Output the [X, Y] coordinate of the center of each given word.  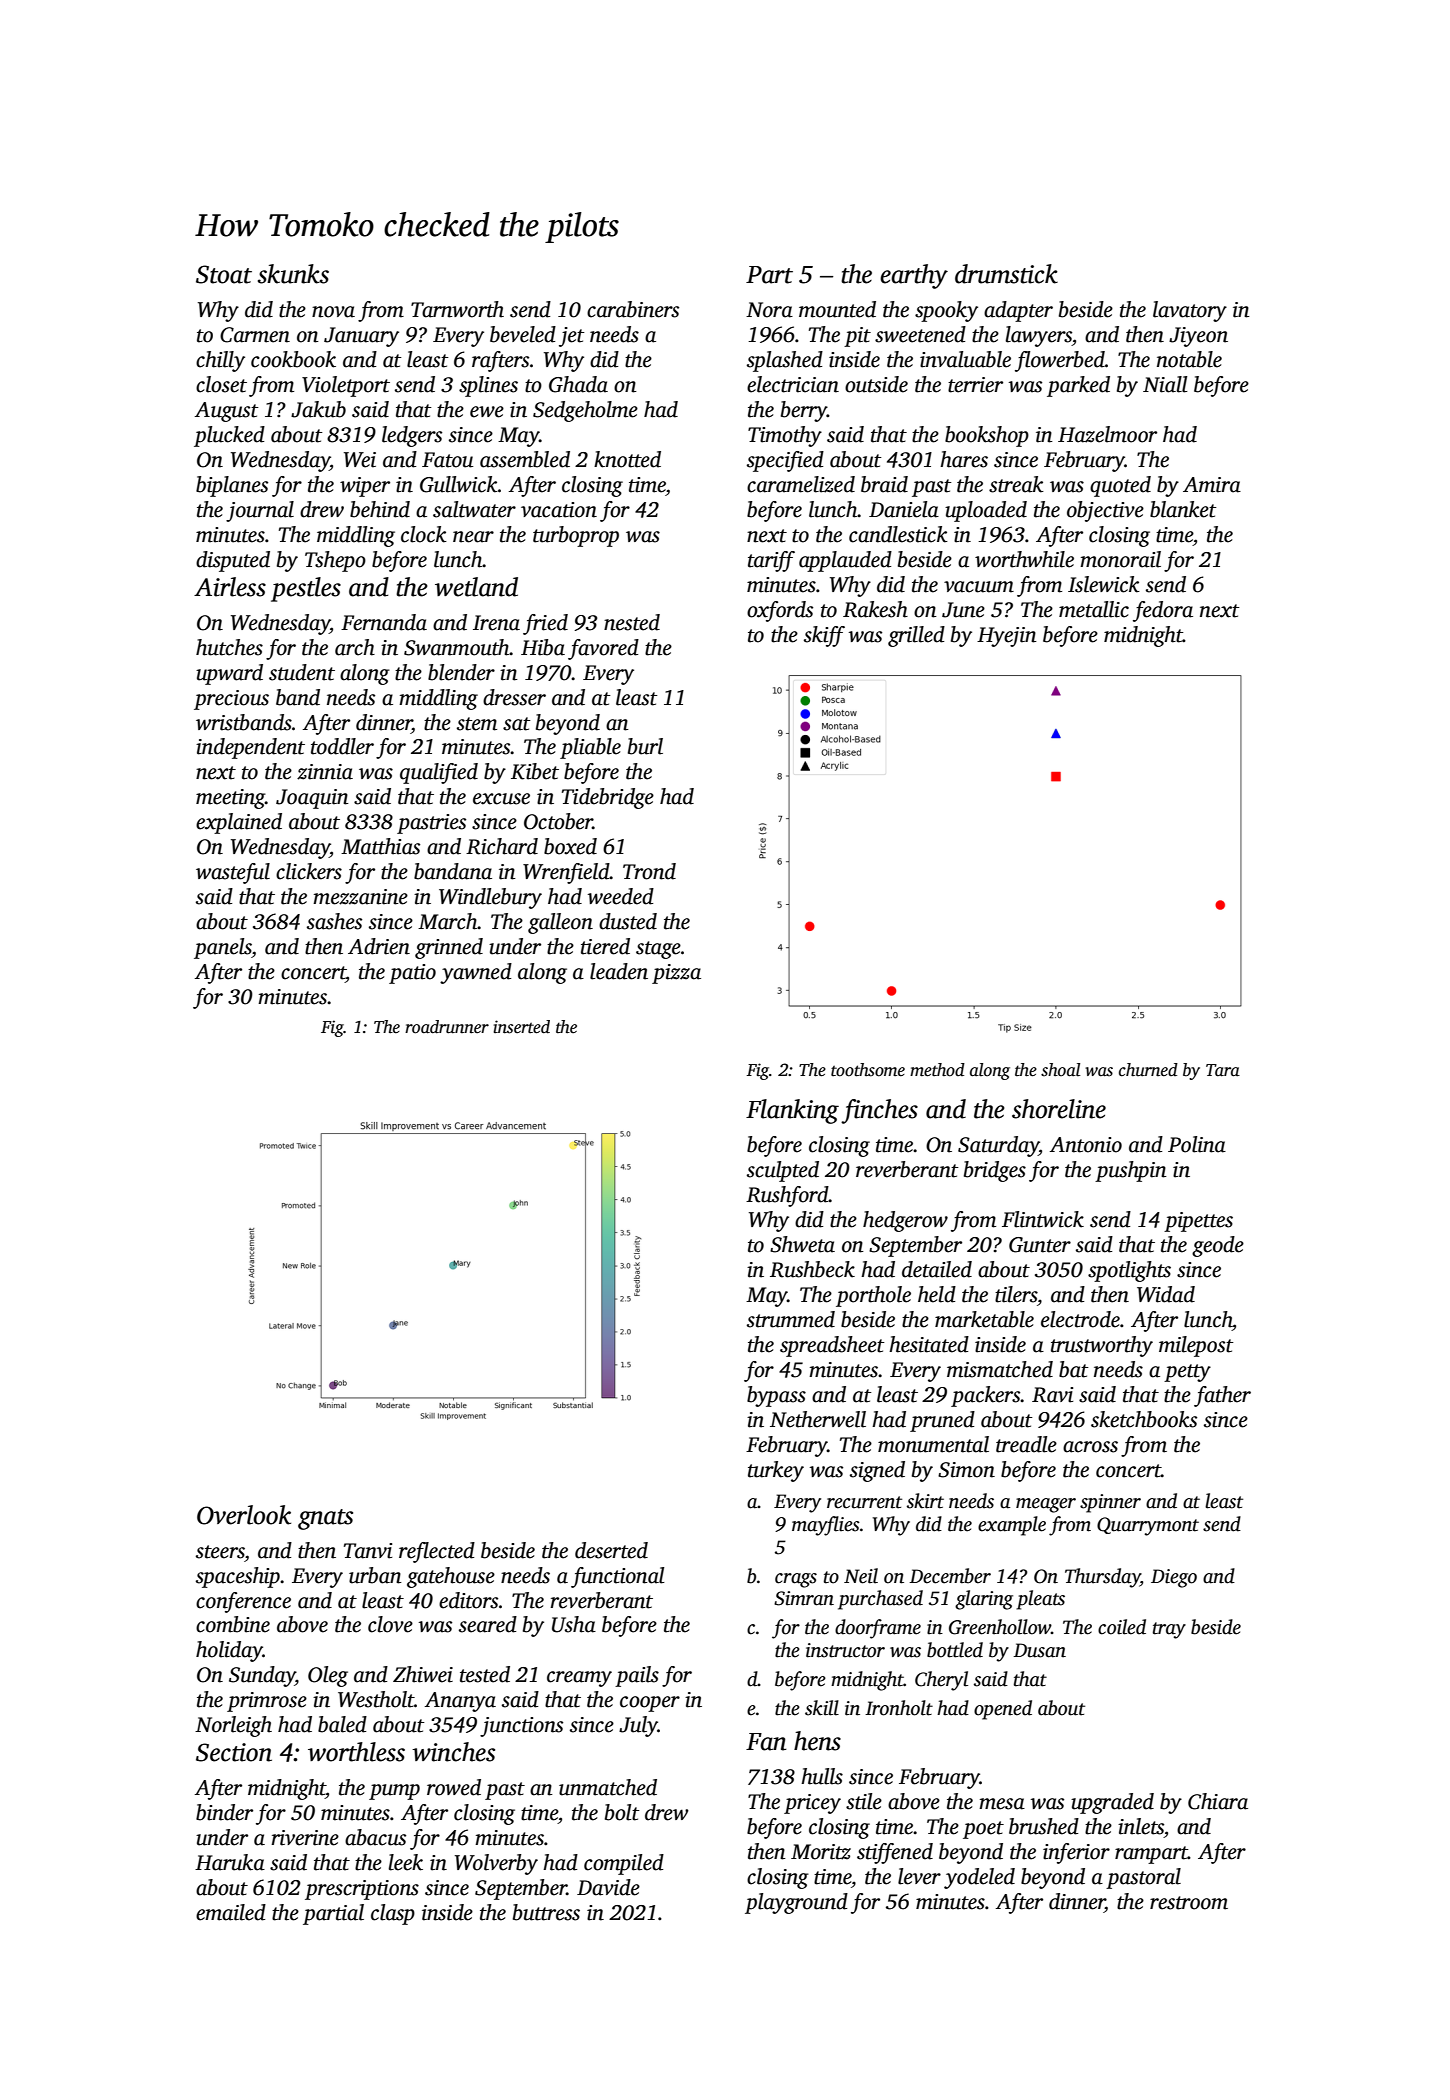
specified [785, 461]
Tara [1223, 1070]
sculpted [783, 1171]
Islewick [1104, 584]
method [937, 1070]
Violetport [346, 386]
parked [1078, 386]
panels [223, 948]
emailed [231, 1912]
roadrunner [447, 1027]
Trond [649, 871]
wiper [365, 487]
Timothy [785, 436]
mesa [1002, 1804]
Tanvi [368, 1551]
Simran [804, 1598]
